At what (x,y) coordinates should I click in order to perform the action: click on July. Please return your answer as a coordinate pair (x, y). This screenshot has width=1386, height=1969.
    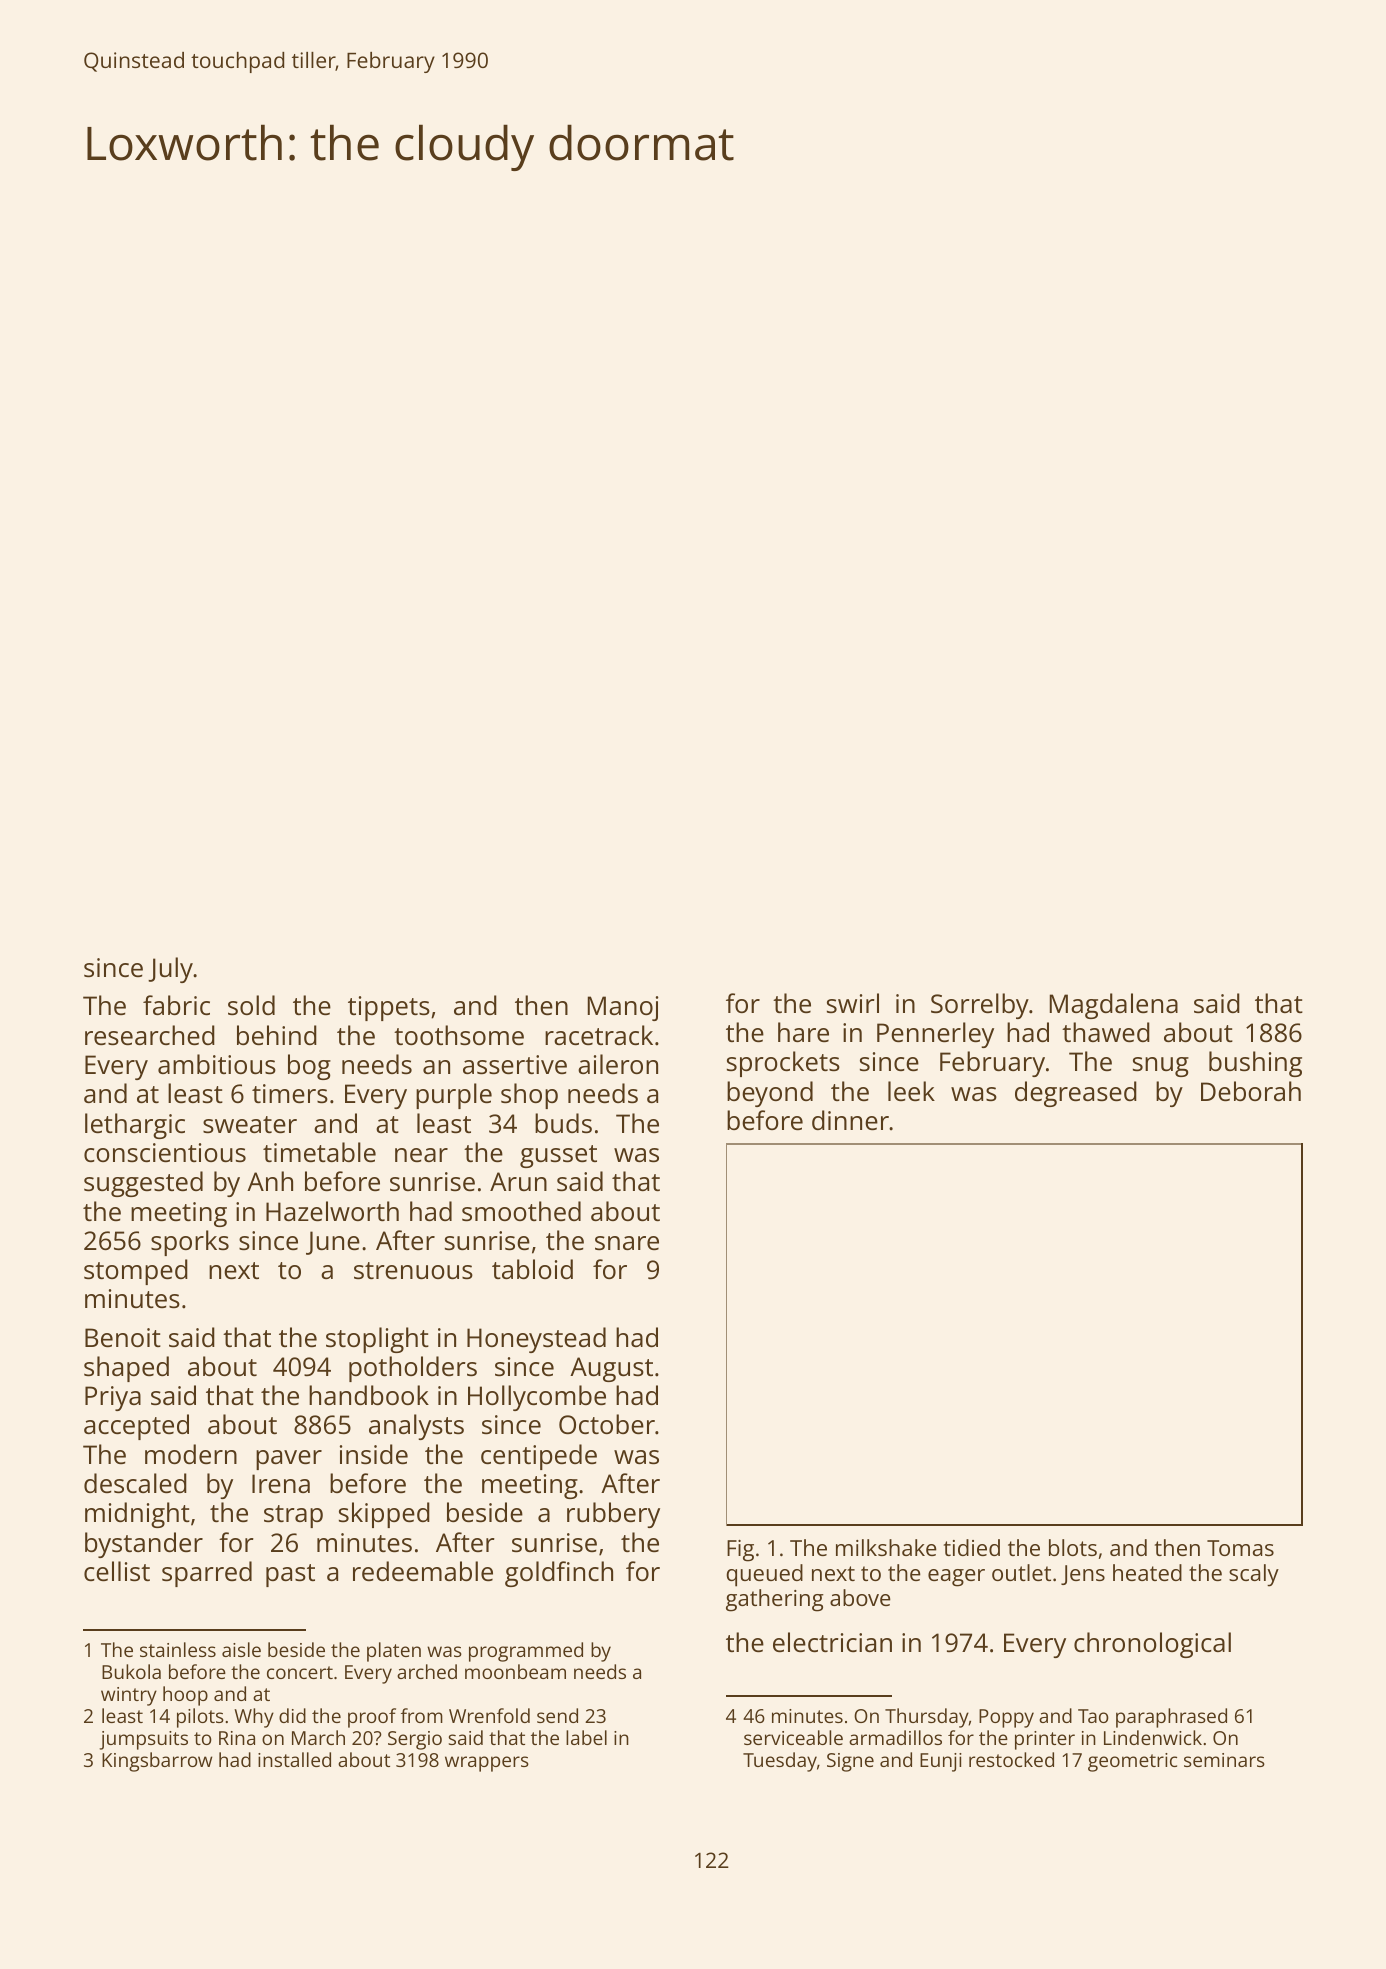
    Looking at the image, I should click on (170, 970).
